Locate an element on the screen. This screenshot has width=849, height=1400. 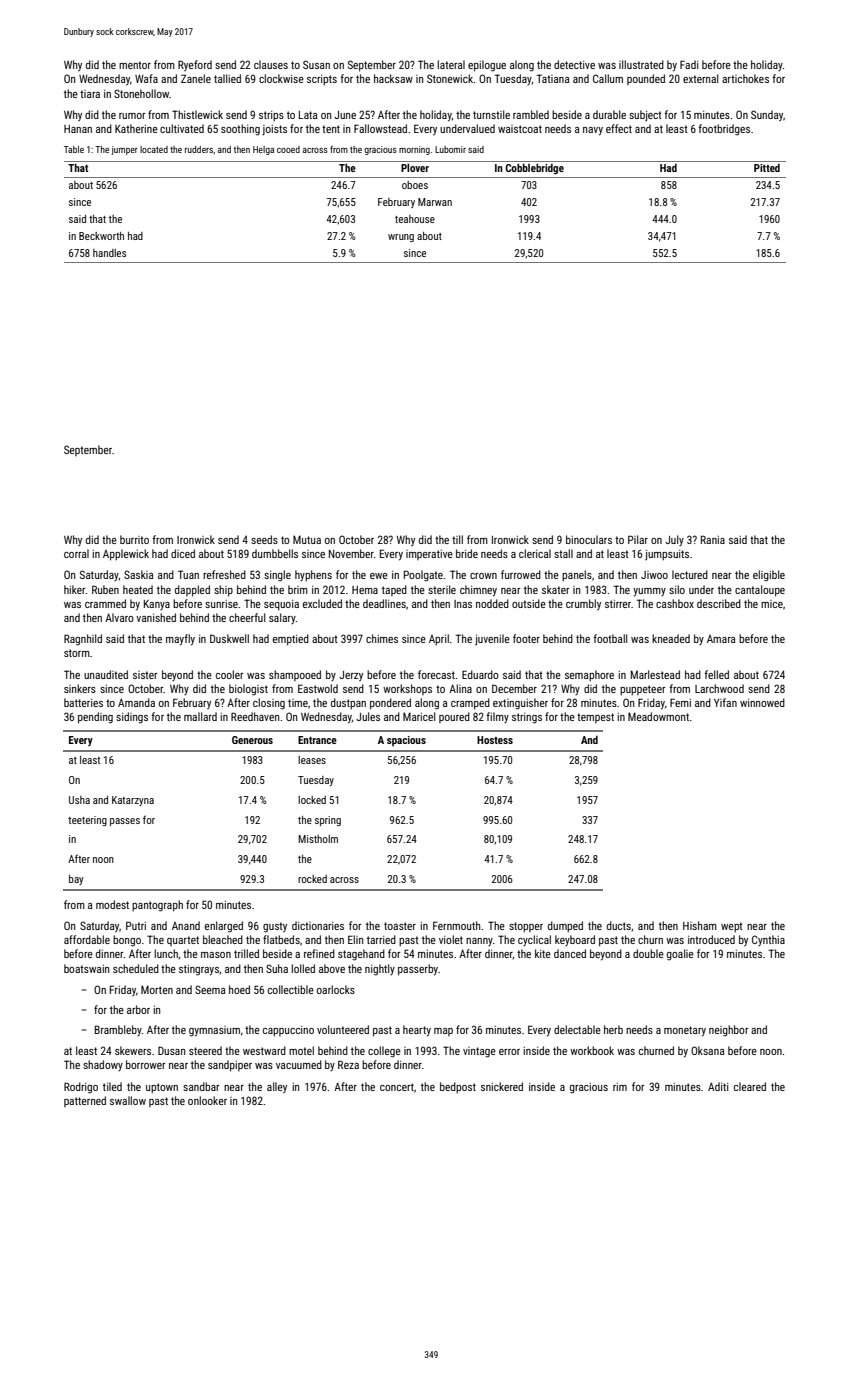
rudders is located at coordinates (199, 149).
